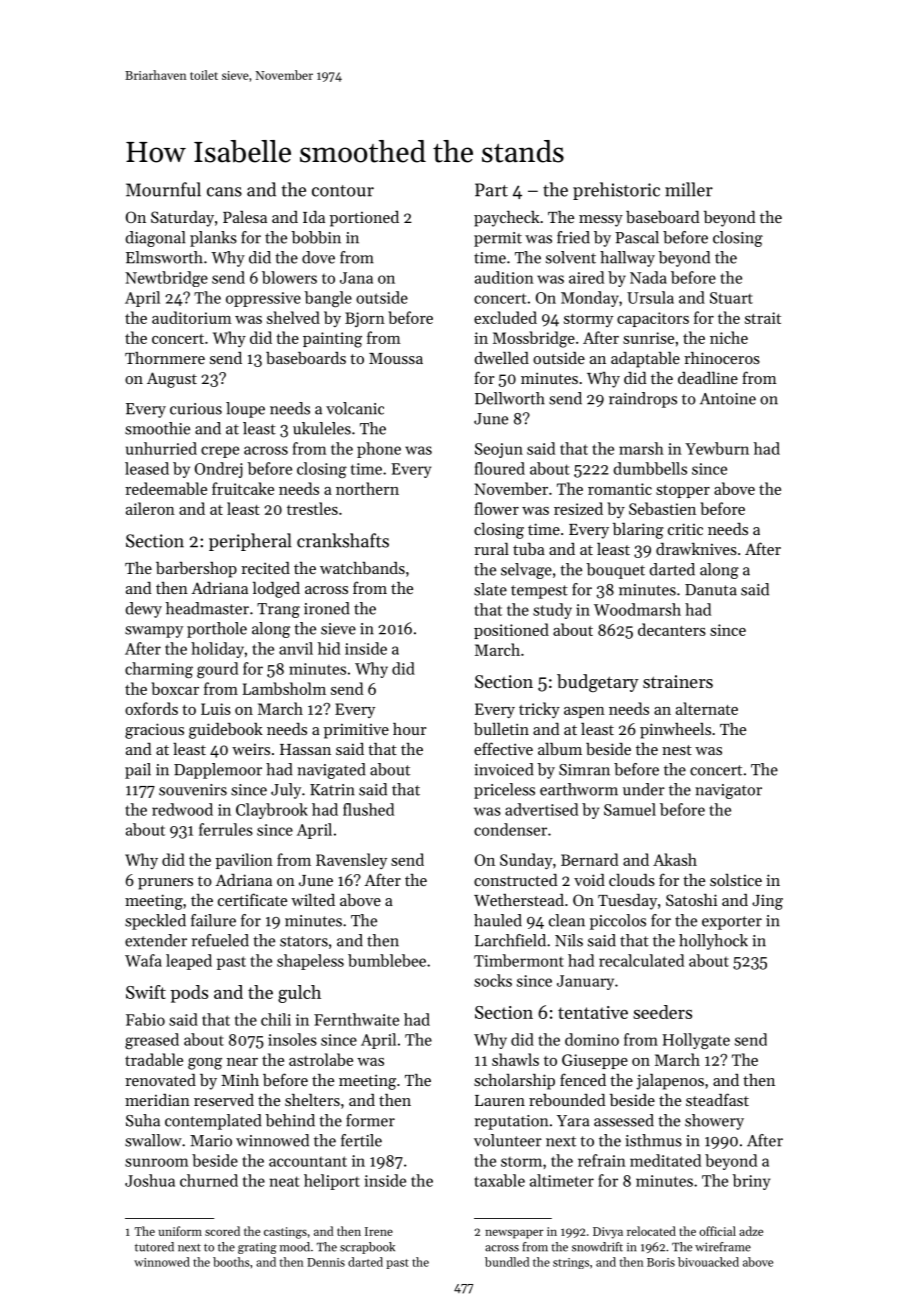 This screenshot has height=1316, width=908. I want to click on loupe, so click(245, 410).
